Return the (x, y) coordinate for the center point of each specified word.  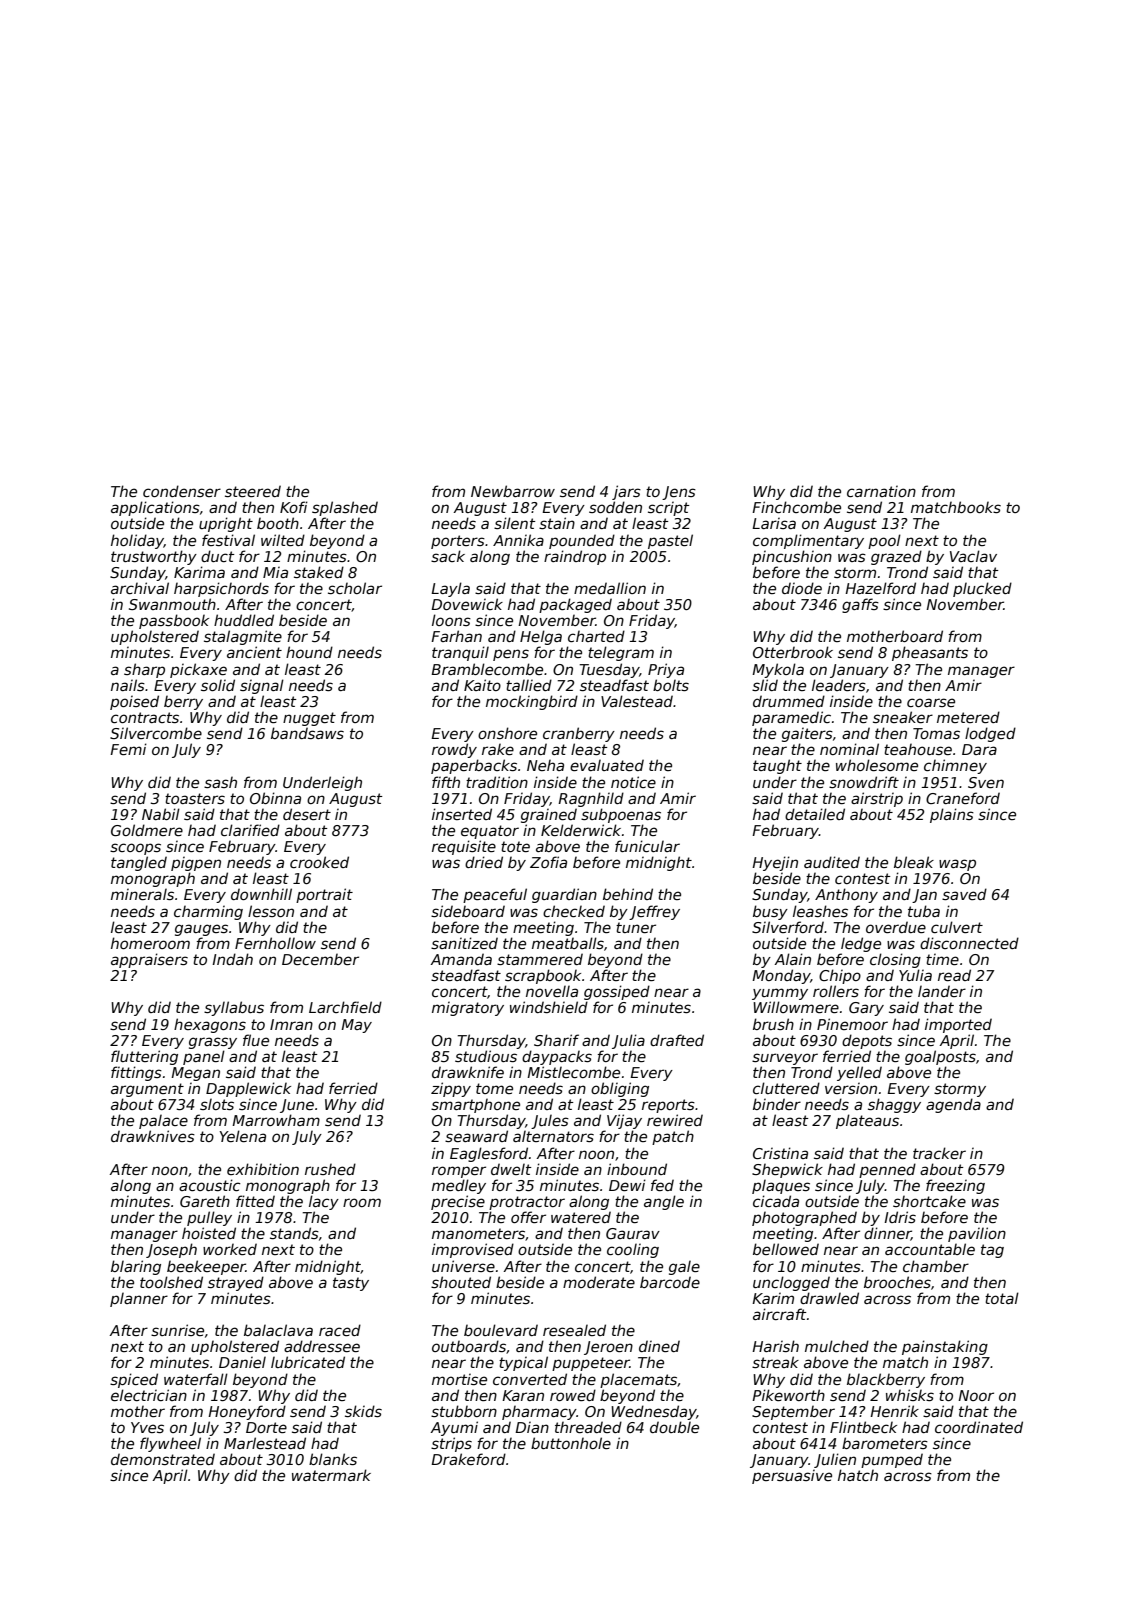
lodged (990, 734)
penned (887, 1170)
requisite (464, 847)
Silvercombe (156, 733)
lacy (324, 1202)
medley (459, 1186)
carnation (881, 491)
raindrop (575, 557)
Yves (147, 1427)
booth (278, 523)
